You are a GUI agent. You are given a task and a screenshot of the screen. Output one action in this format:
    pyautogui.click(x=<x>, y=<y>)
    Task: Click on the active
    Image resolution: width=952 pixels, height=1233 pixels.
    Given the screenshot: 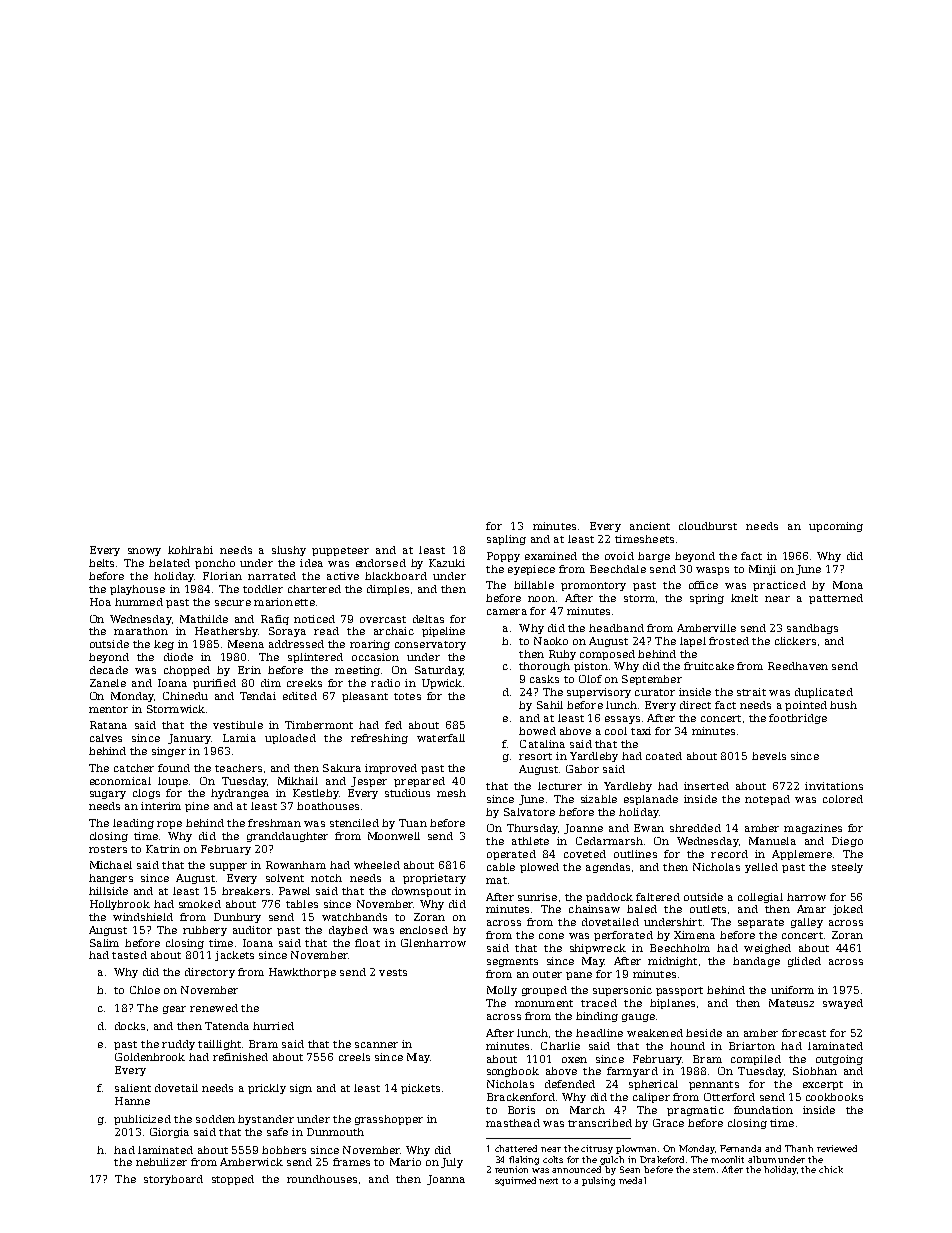 What is the action you would take?
    pyautogui.click(x=343, y=576)
